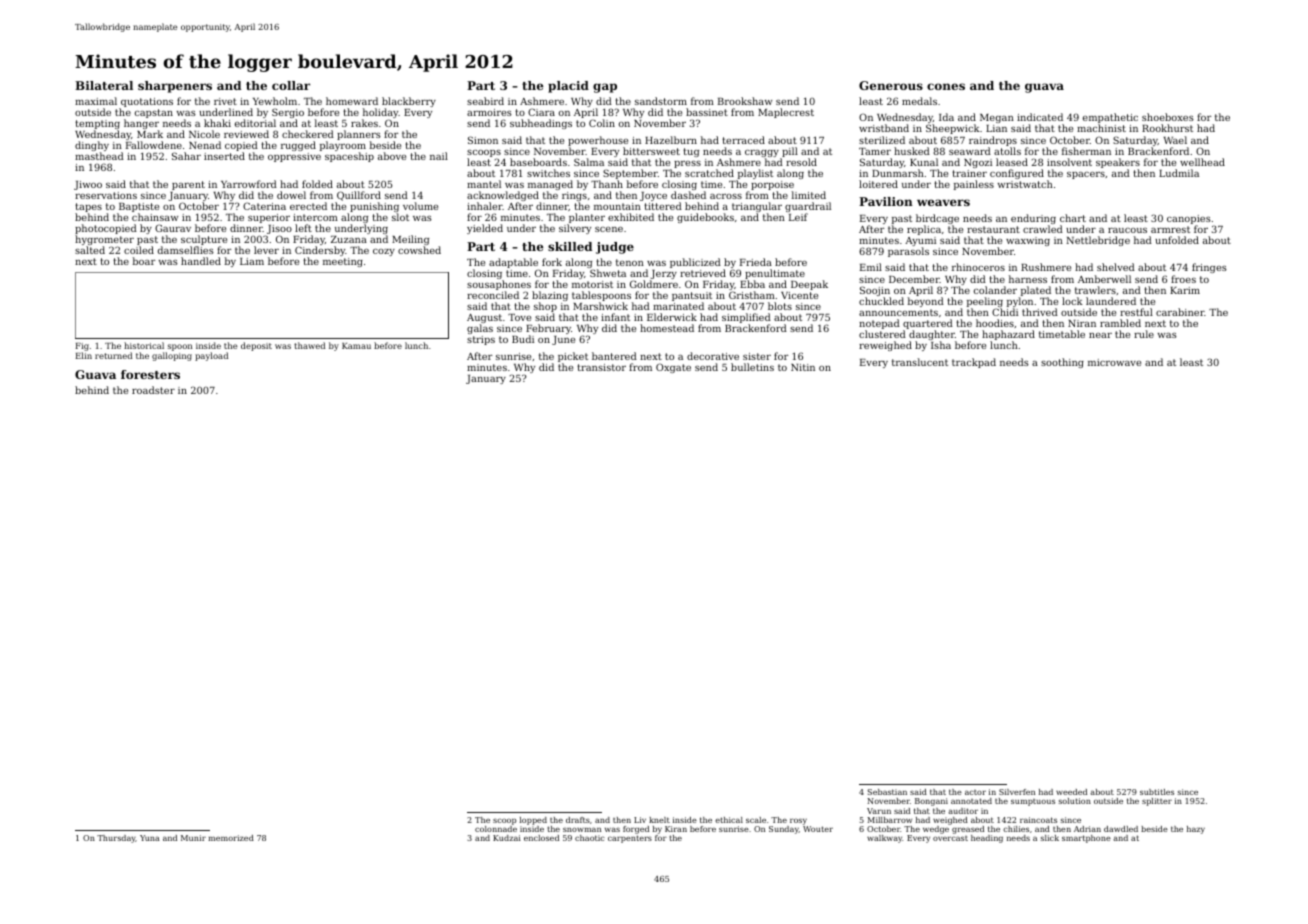 This image has height=924, width=1308. I want to click on collar, so click(291, 85).
